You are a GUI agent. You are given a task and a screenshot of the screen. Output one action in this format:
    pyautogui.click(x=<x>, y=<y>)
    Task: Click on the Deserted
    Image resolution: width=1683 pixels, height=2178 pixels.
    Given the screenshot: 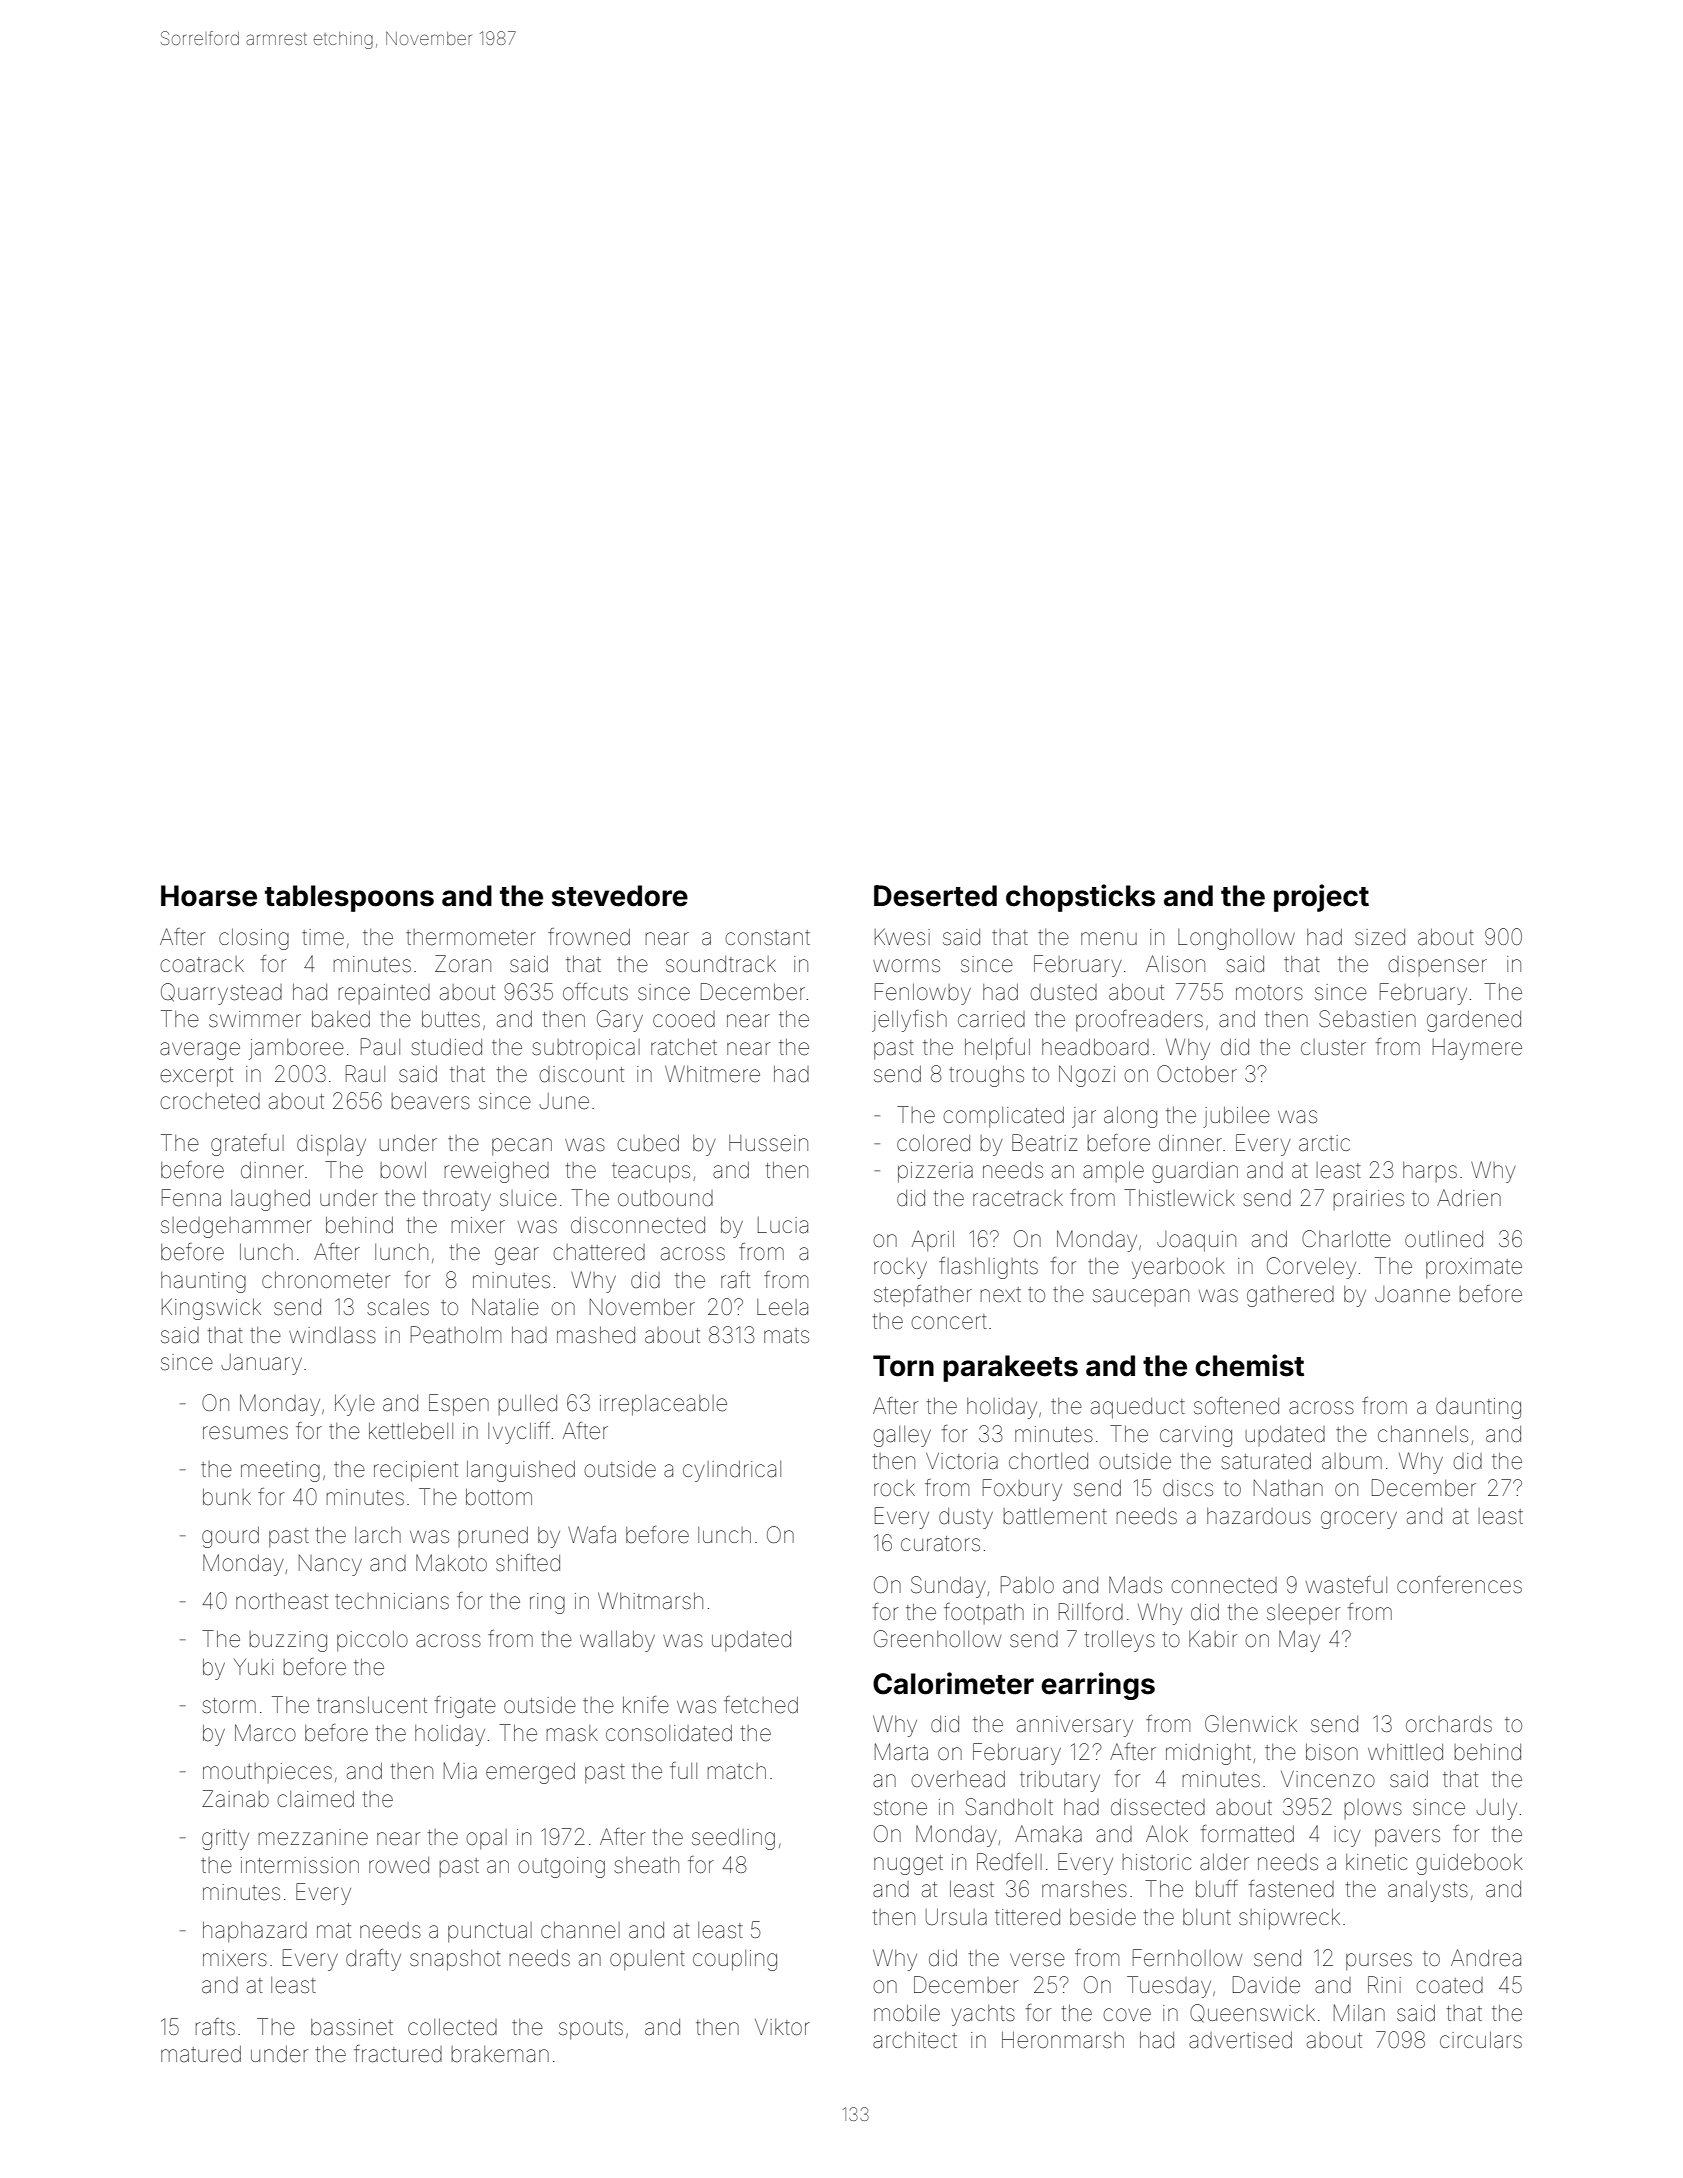 What is the action you would take?
    pyautogui.click(x=935, y=896)
